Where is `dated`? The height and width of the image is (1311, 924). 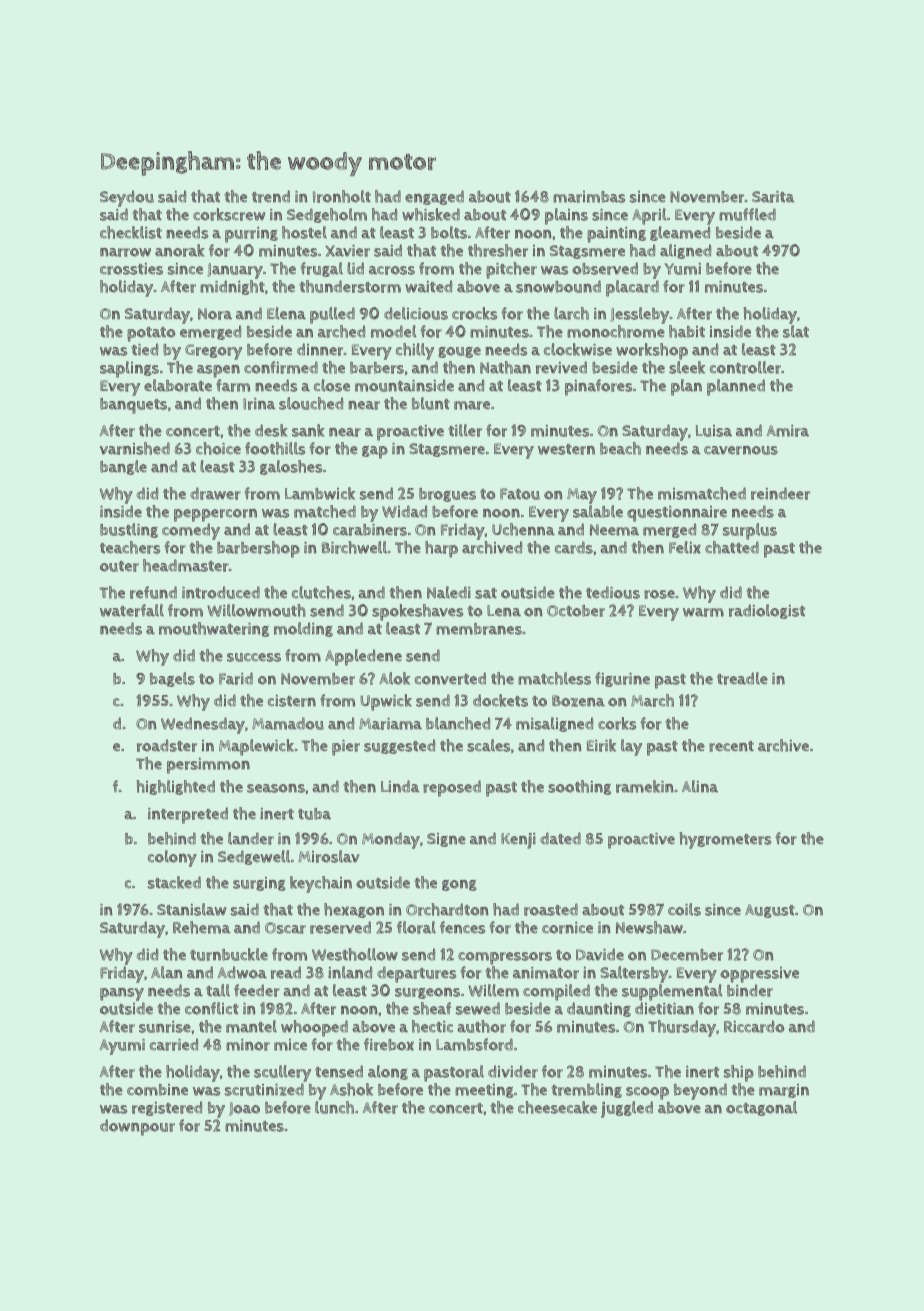 dated is located at coordinates (560, 838).
